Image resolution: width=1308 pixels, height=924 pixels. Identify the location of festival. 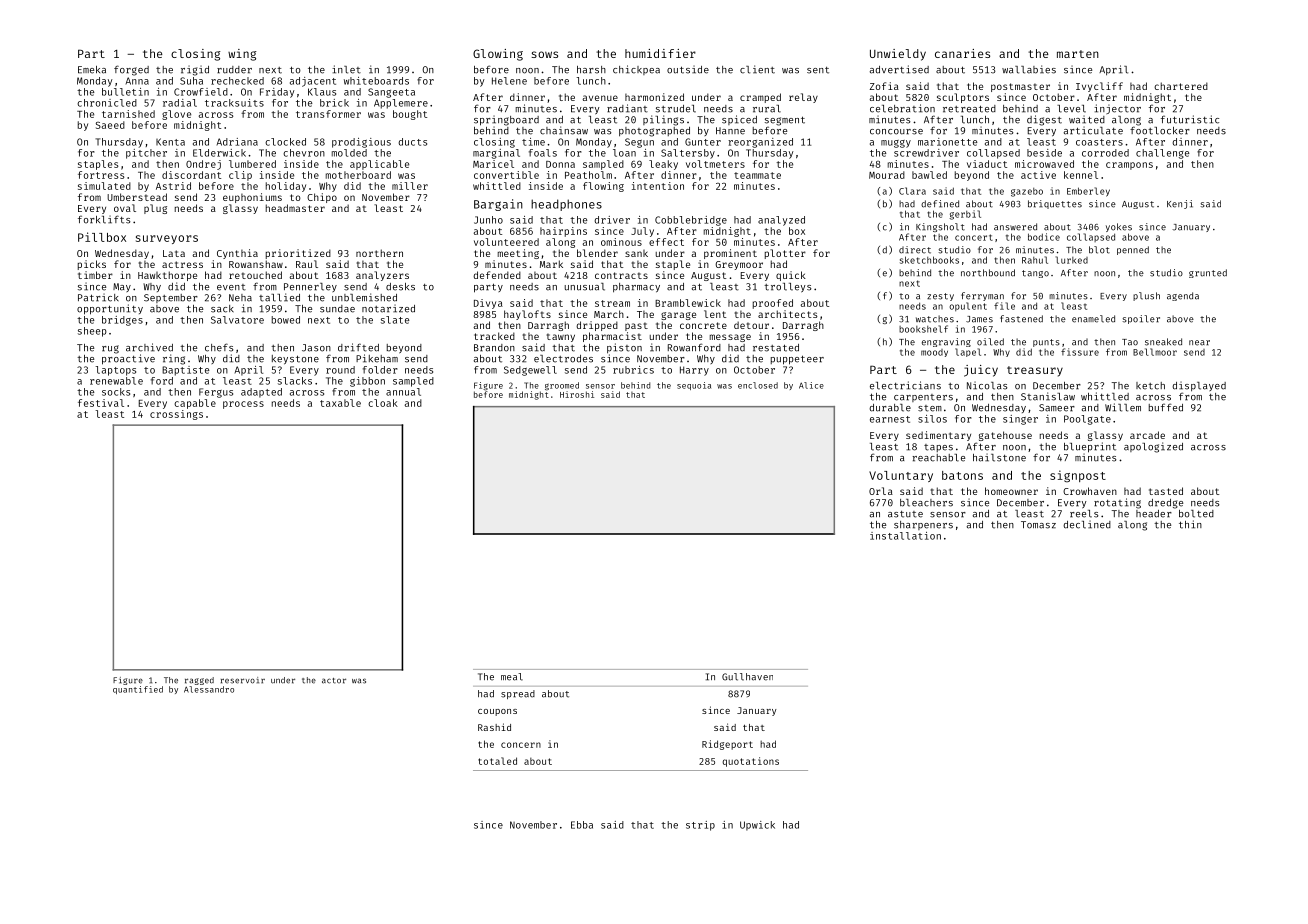
(101, 403).
